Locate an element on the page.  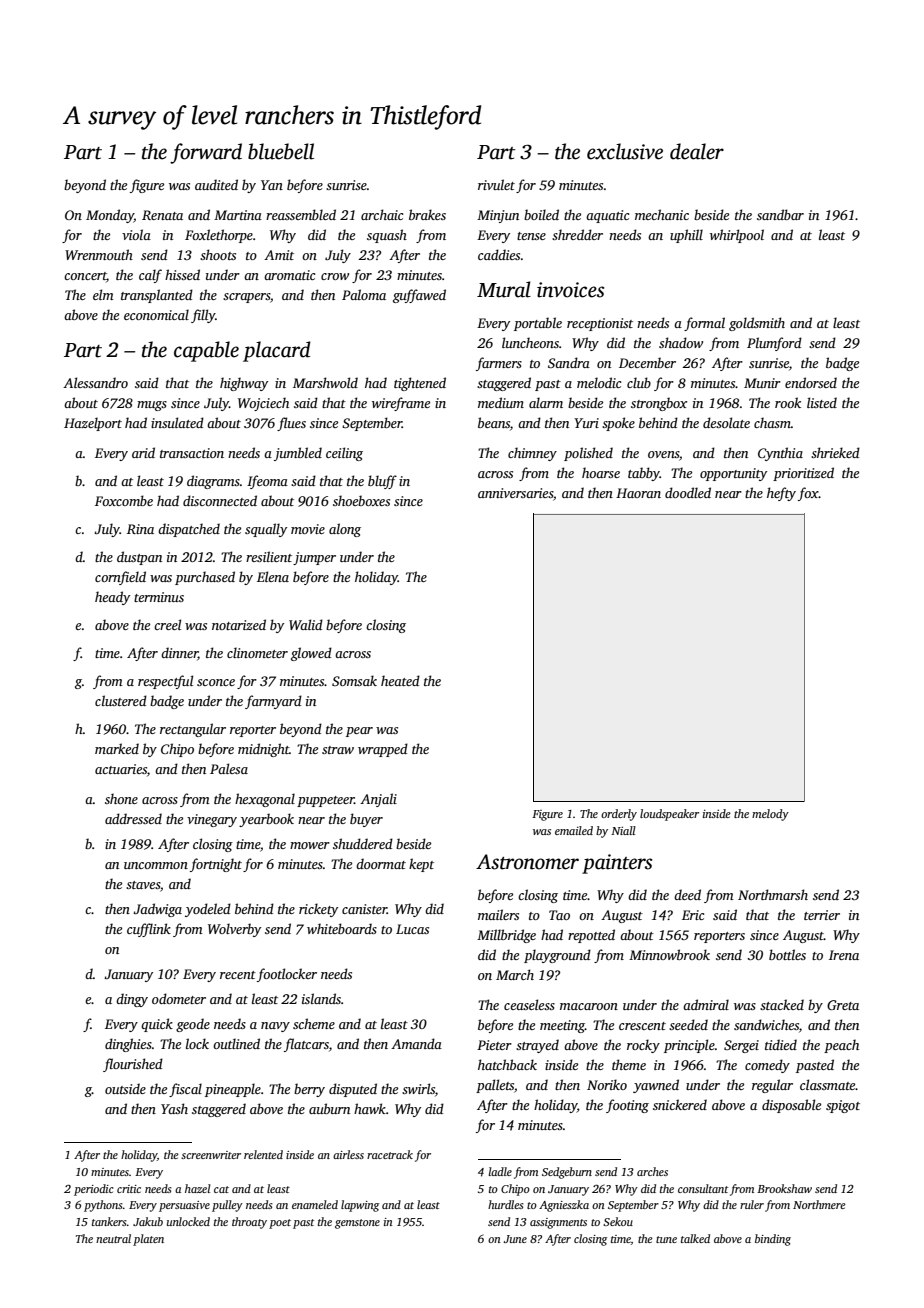
tune is located at coordinates (666, 1239).
